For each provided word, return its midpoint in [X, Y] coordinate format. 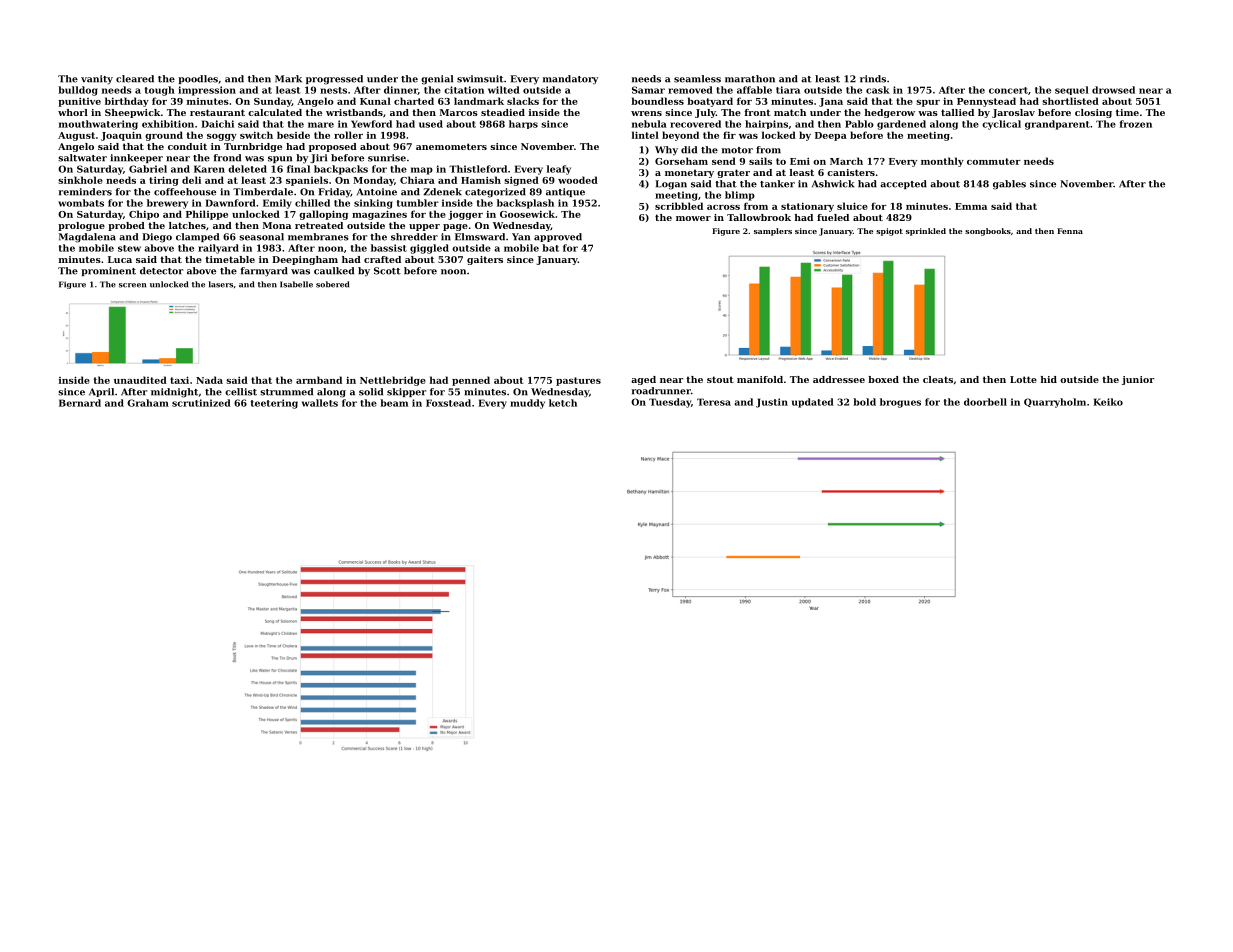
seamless [697, 79]
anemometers [451, 146]
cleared [135, 79]
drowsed [1113, 90]
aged [643, 380]
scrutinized [201, 403]
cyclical [1001, 125]
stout [720, 379]
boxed [883, 379]
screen [132, 285]
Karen [209, 169]
